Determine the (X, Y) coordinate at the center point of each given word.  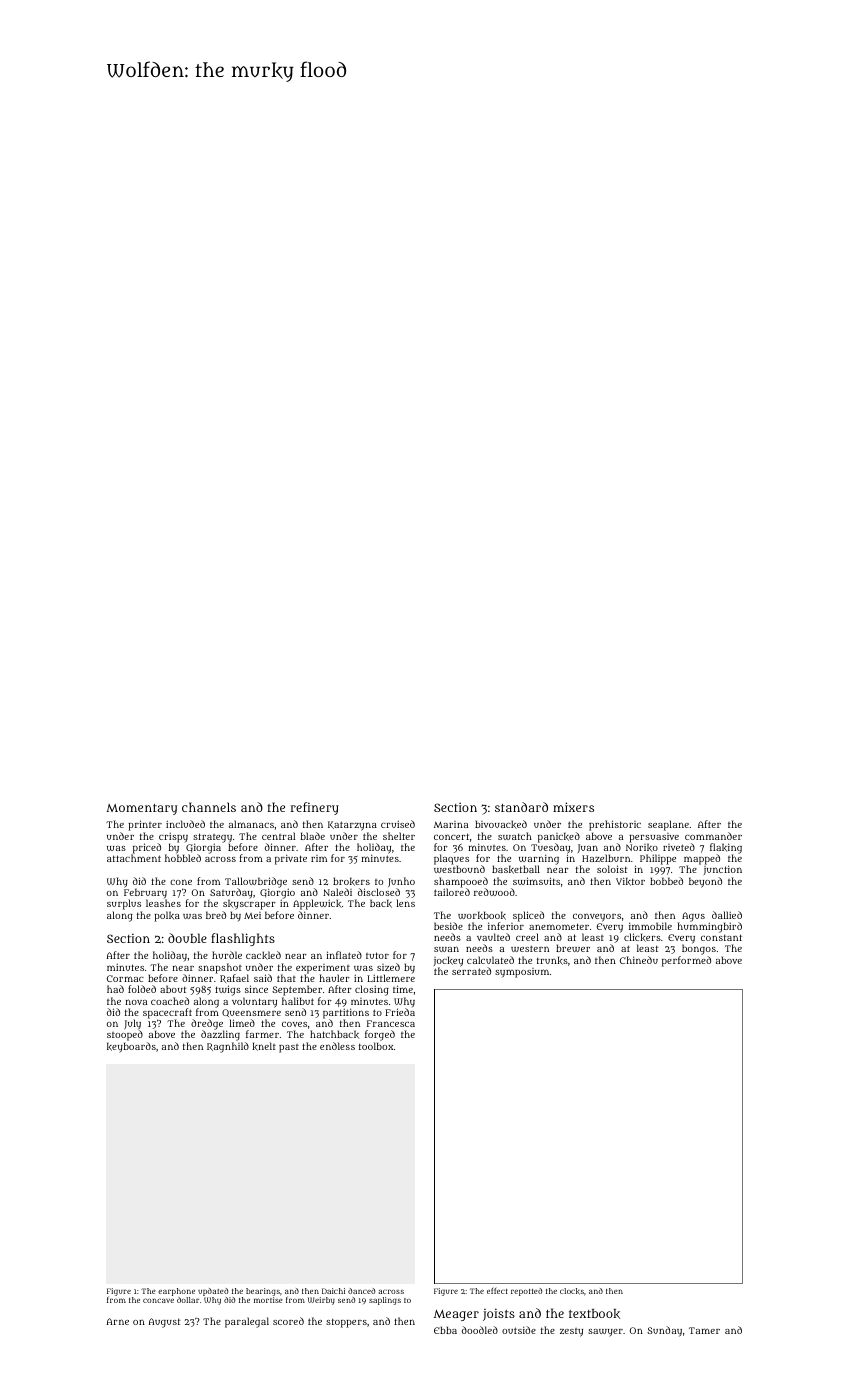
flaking (726, 848)
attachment (134, 858)
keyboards (131, 1047)
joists (499, 1314)
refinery (315, 808)
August (164, 1323)
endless (337, 1046)
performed (686, 961)
